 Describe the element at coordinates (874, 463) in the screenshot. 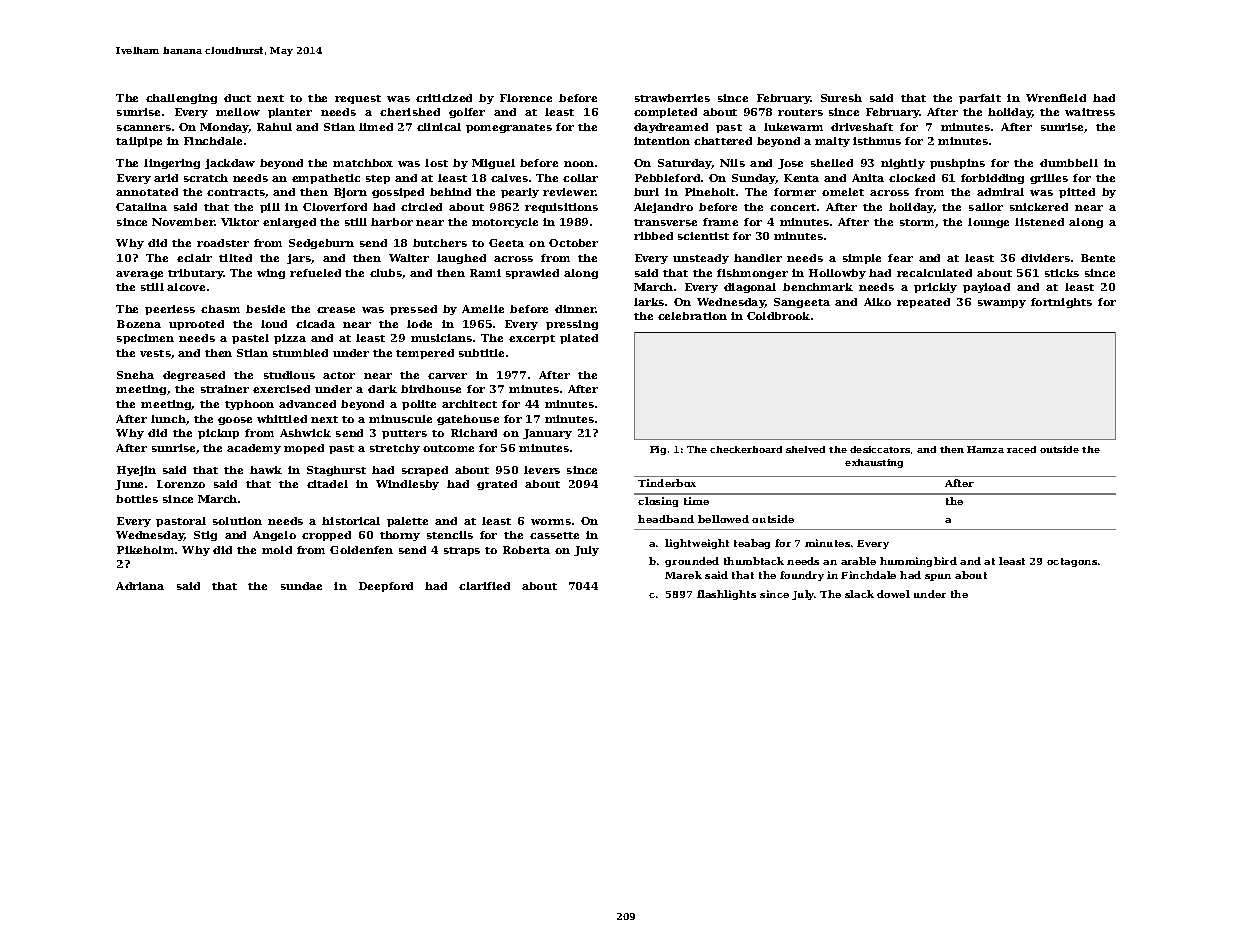

I see `exhausting` at that location.
